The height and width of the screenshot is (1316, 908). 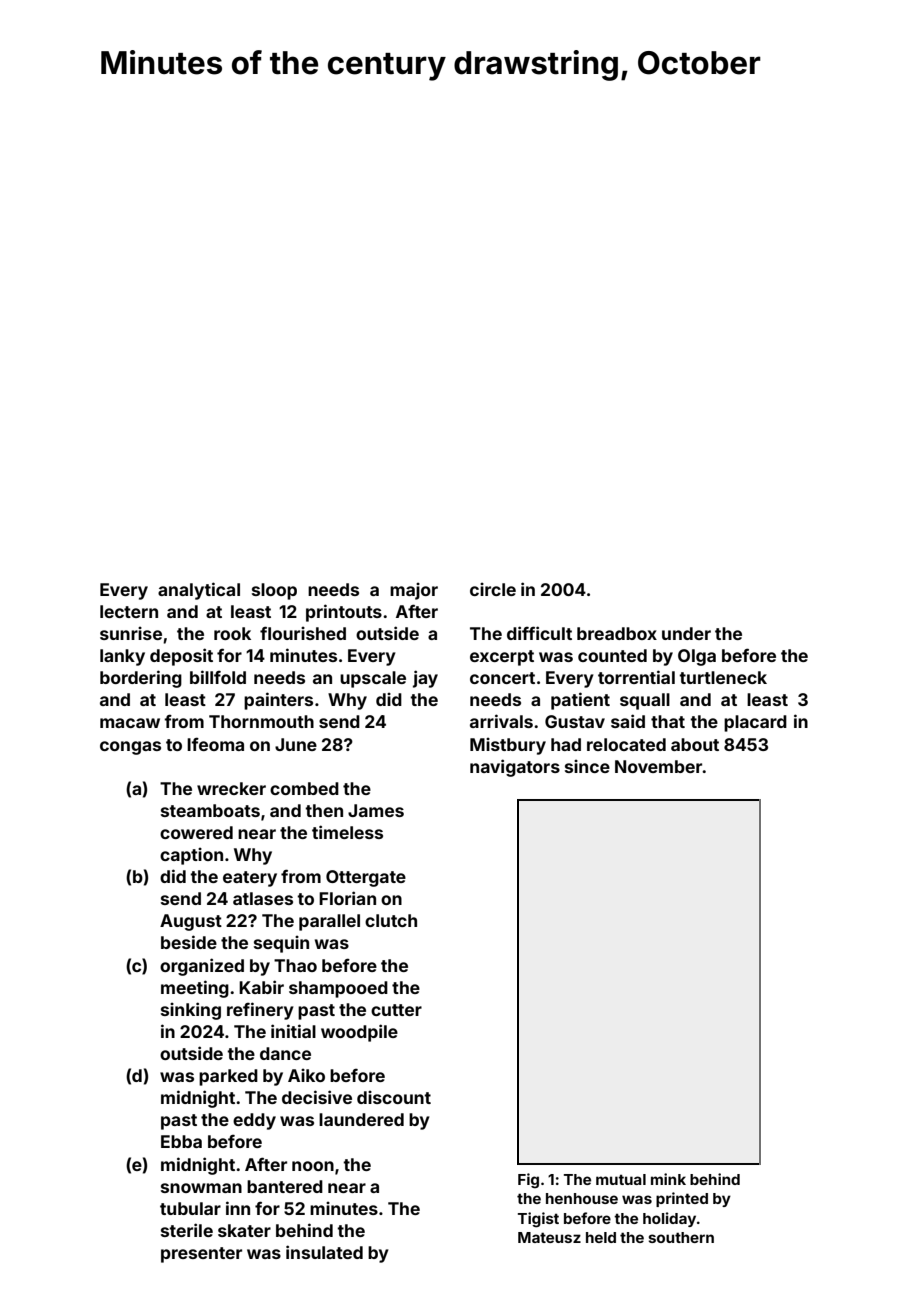 What do you see at coordinates (324, 810) in the screenshot?
I see `then` at bounding box center [324, 810].
